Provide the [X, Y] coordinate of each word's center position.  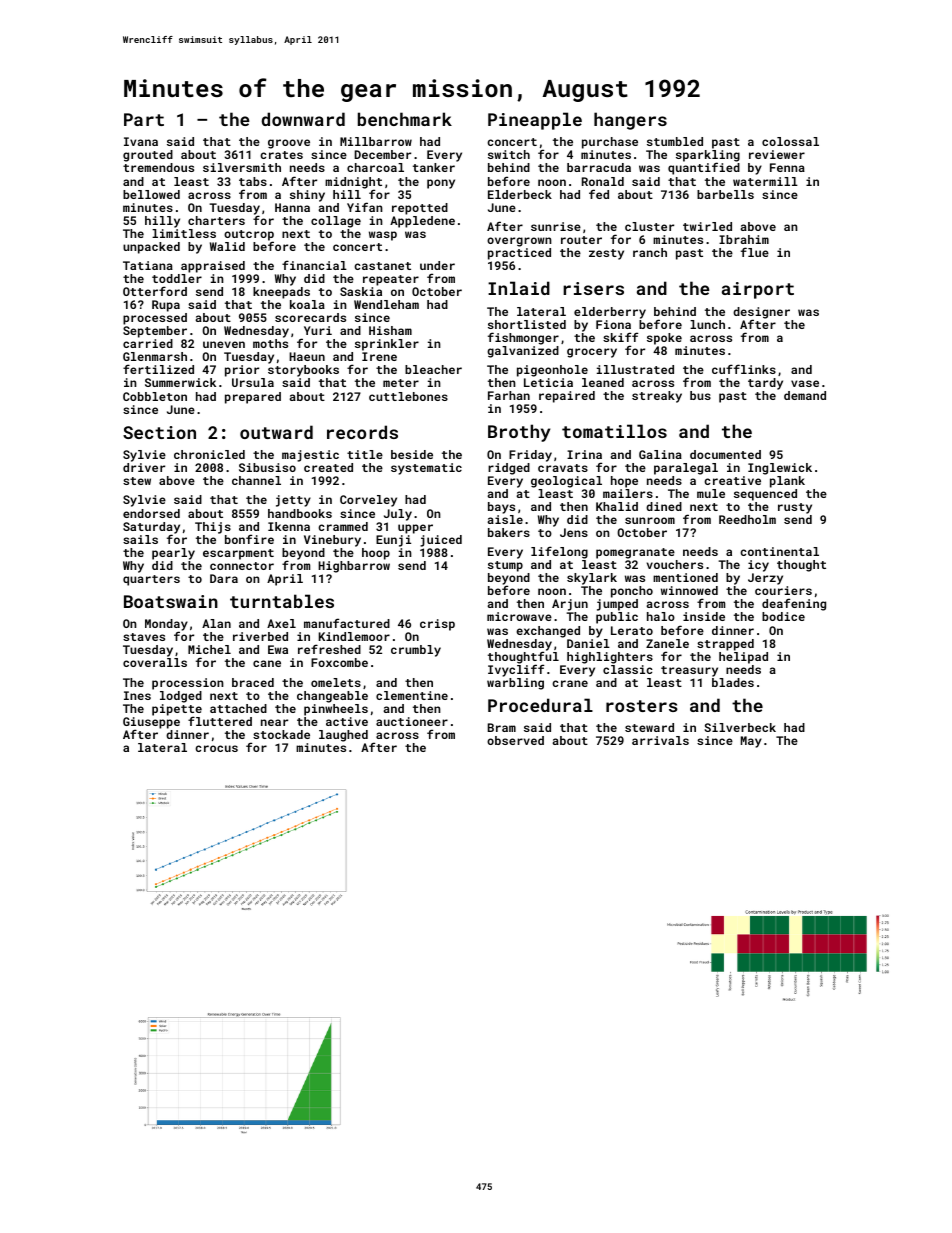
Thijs [213, 528]
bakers [509, 532]
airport [758, 290]
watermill [765, 181]
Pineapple [535, 121]
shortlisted [527, 324]
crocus [216, 748]
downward [303, 119]
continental [779, 551]
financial [314, 265]
